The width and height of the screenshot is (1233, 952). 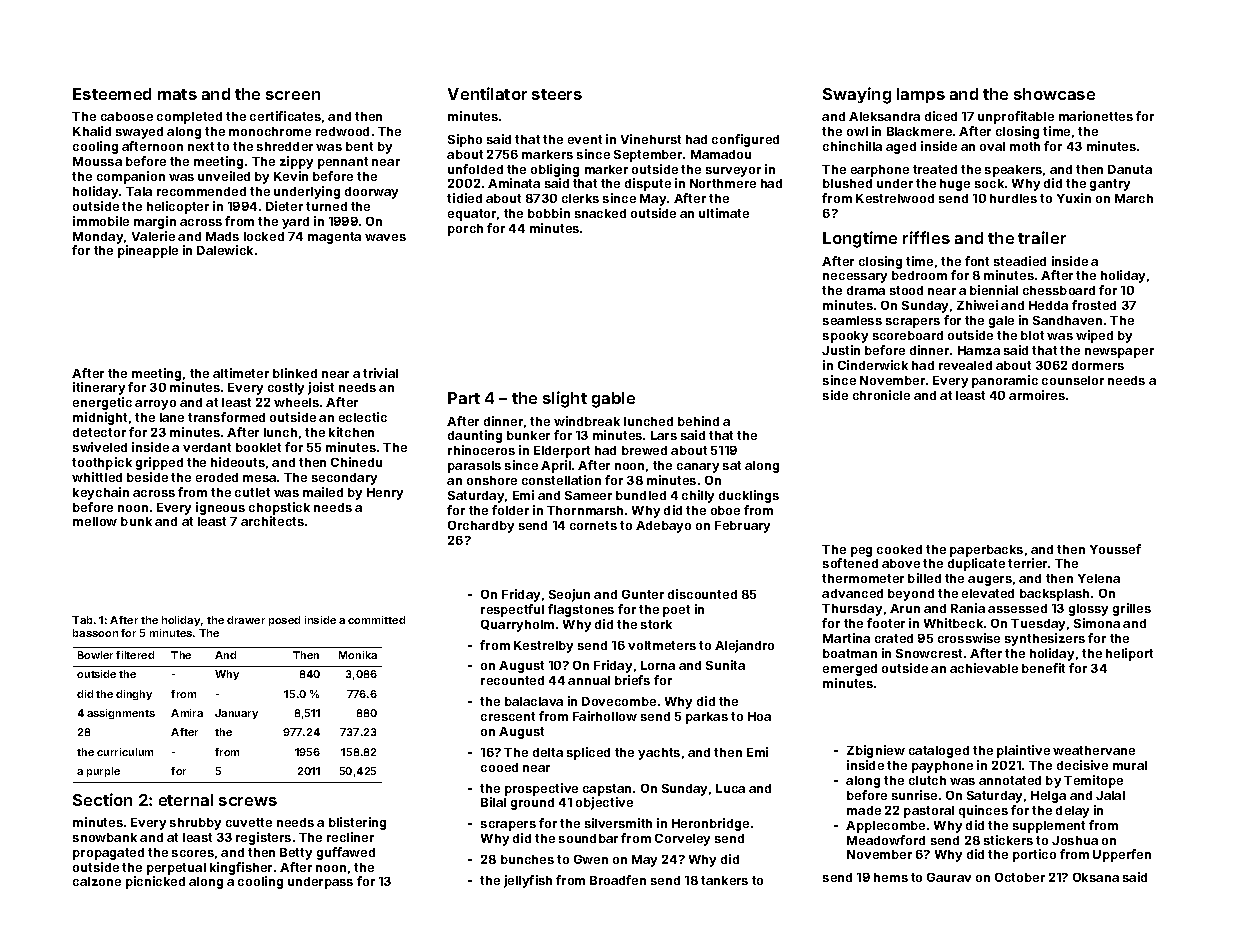 I want to click on Oksana, so click(x=1096, y=877).
